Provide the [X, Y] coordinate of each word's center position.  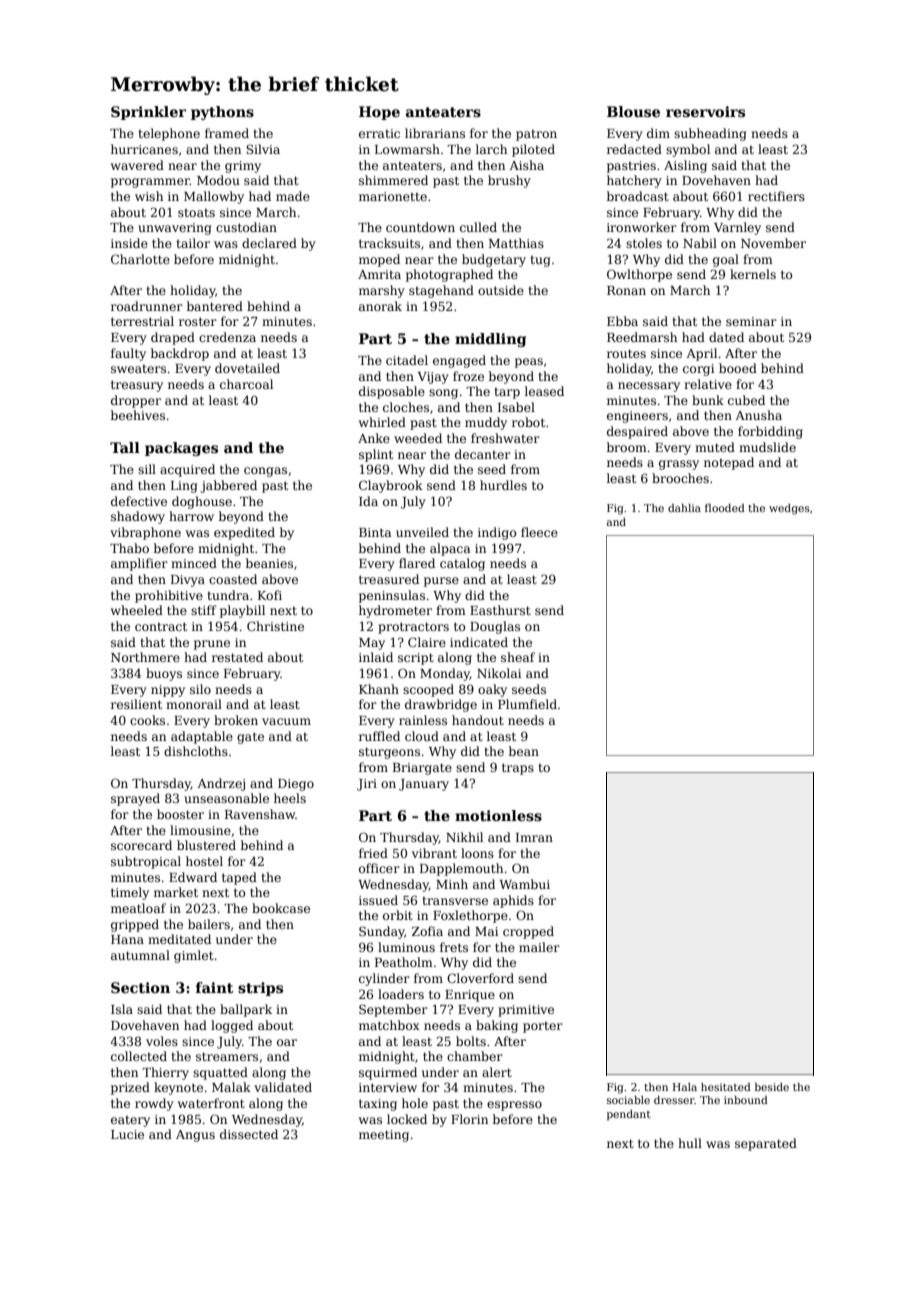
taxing [378, 1105]
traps [518, 769]
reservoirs [705, 111]
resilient [136, 704]
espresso [514, 1106]
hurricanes [144, 149]
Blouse [633, 111]
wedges [789, 509]
